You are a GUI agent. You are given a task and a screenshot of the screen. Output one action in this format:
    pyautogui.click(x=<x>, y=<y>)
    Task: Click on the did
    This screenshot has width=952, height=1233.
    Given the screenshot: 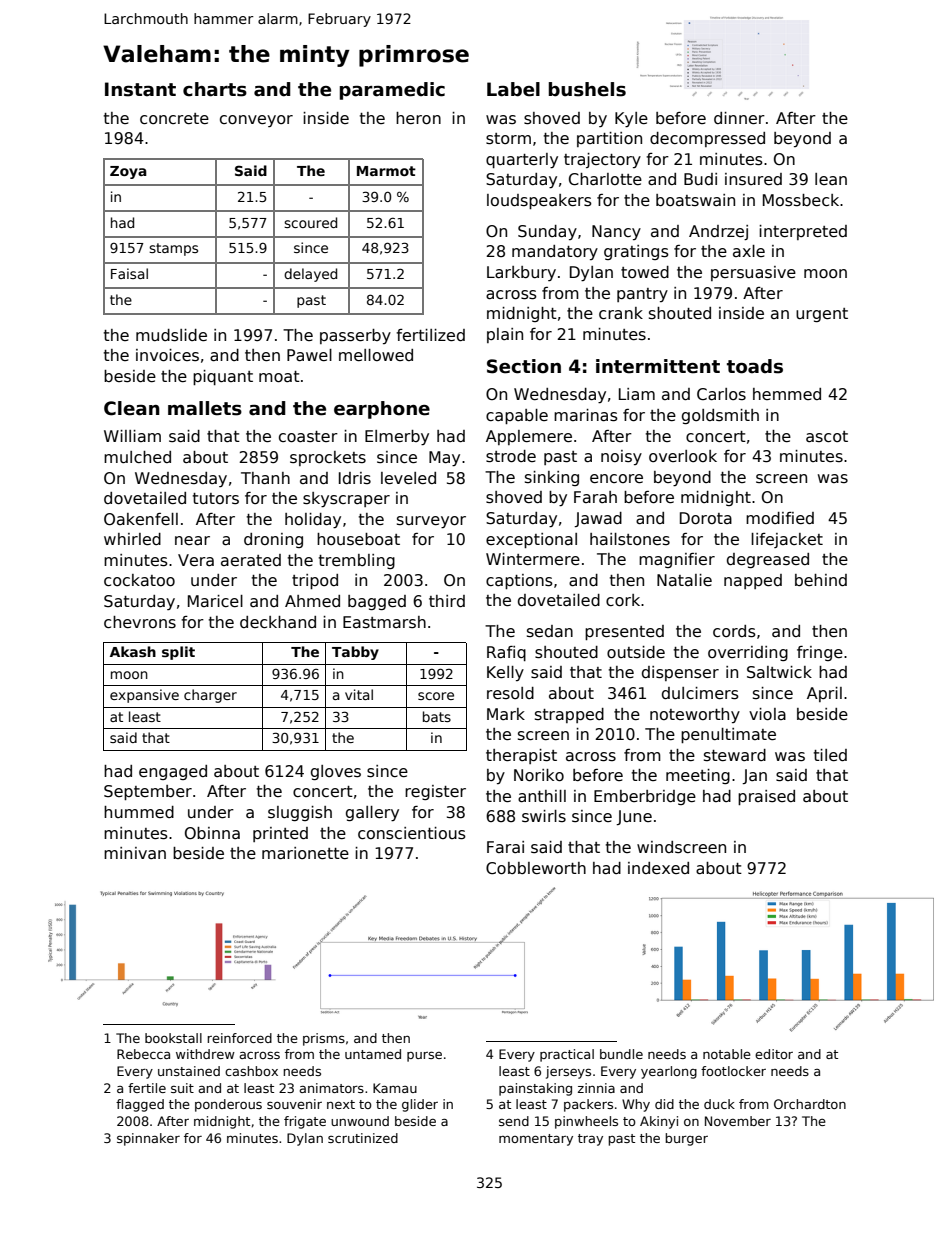 What is the action you would take?
    pyautogui.click(x=664, y=1104)
